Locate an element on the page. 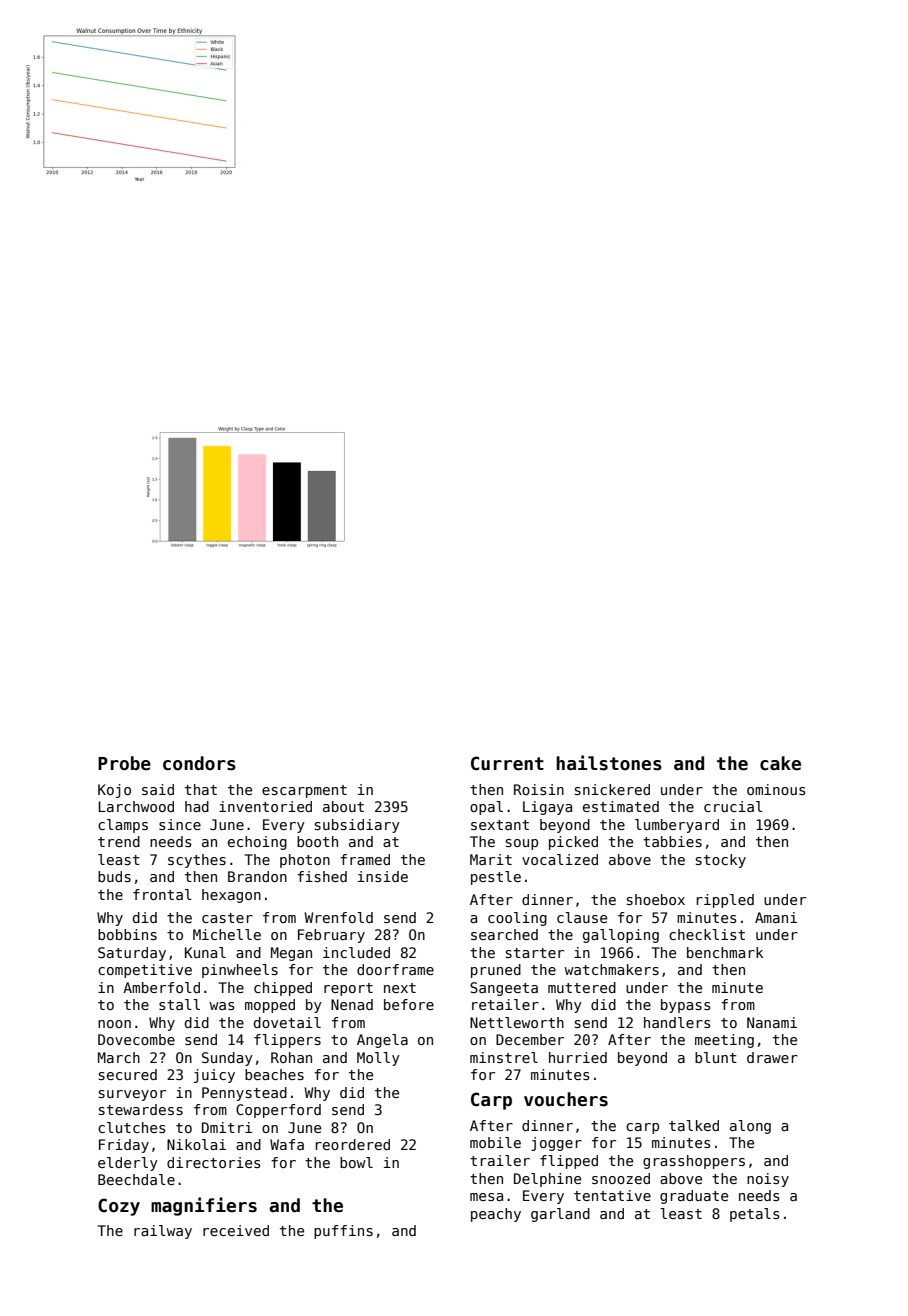  minstrel is located at coordinates (504, 1057).
